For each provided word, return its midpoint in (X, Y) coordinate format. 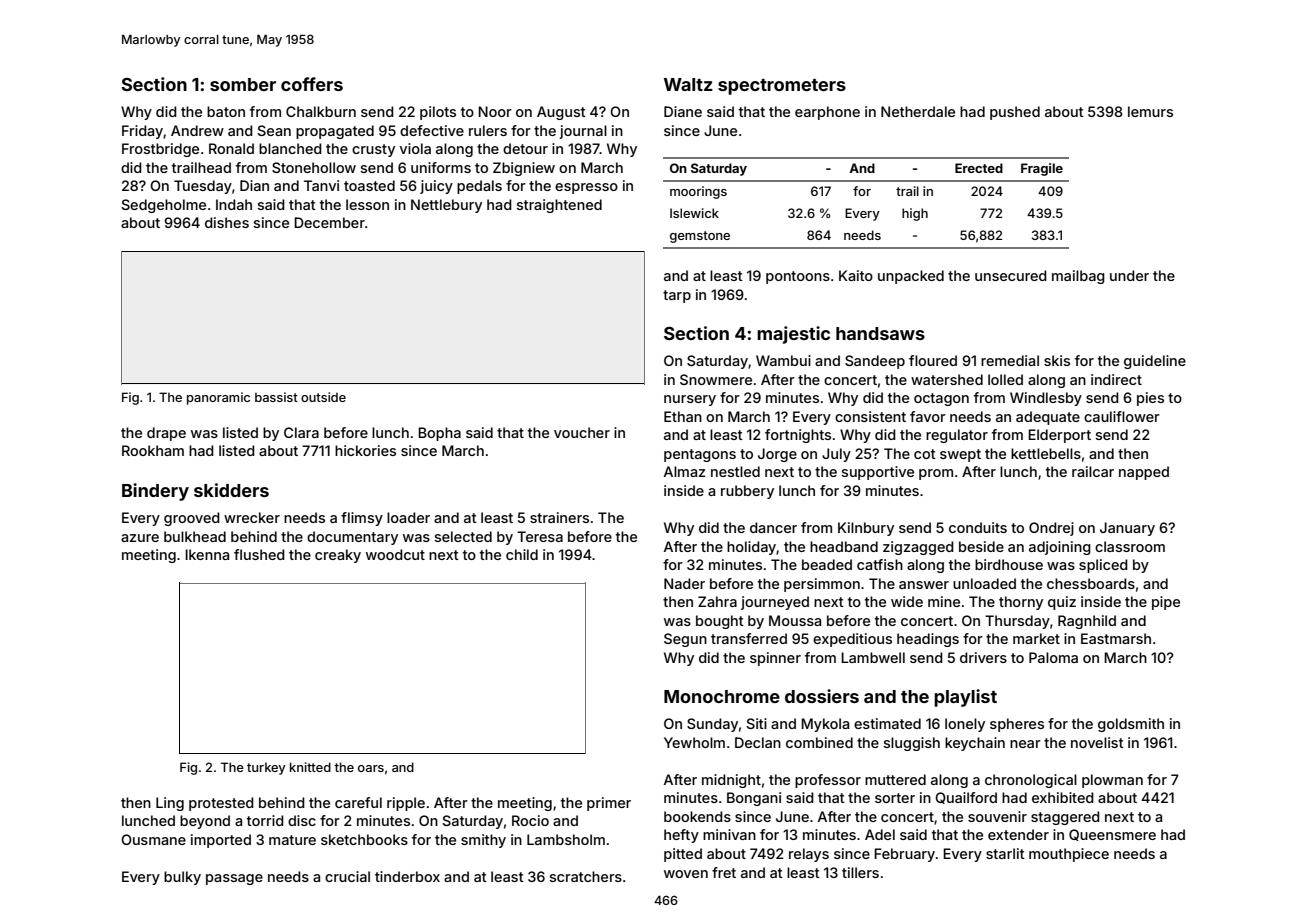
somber (243, 84)
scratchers (586, 876)
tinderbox (407, 876)
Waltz (688, 84)
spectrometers (782, 87)
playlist (965, 698)
